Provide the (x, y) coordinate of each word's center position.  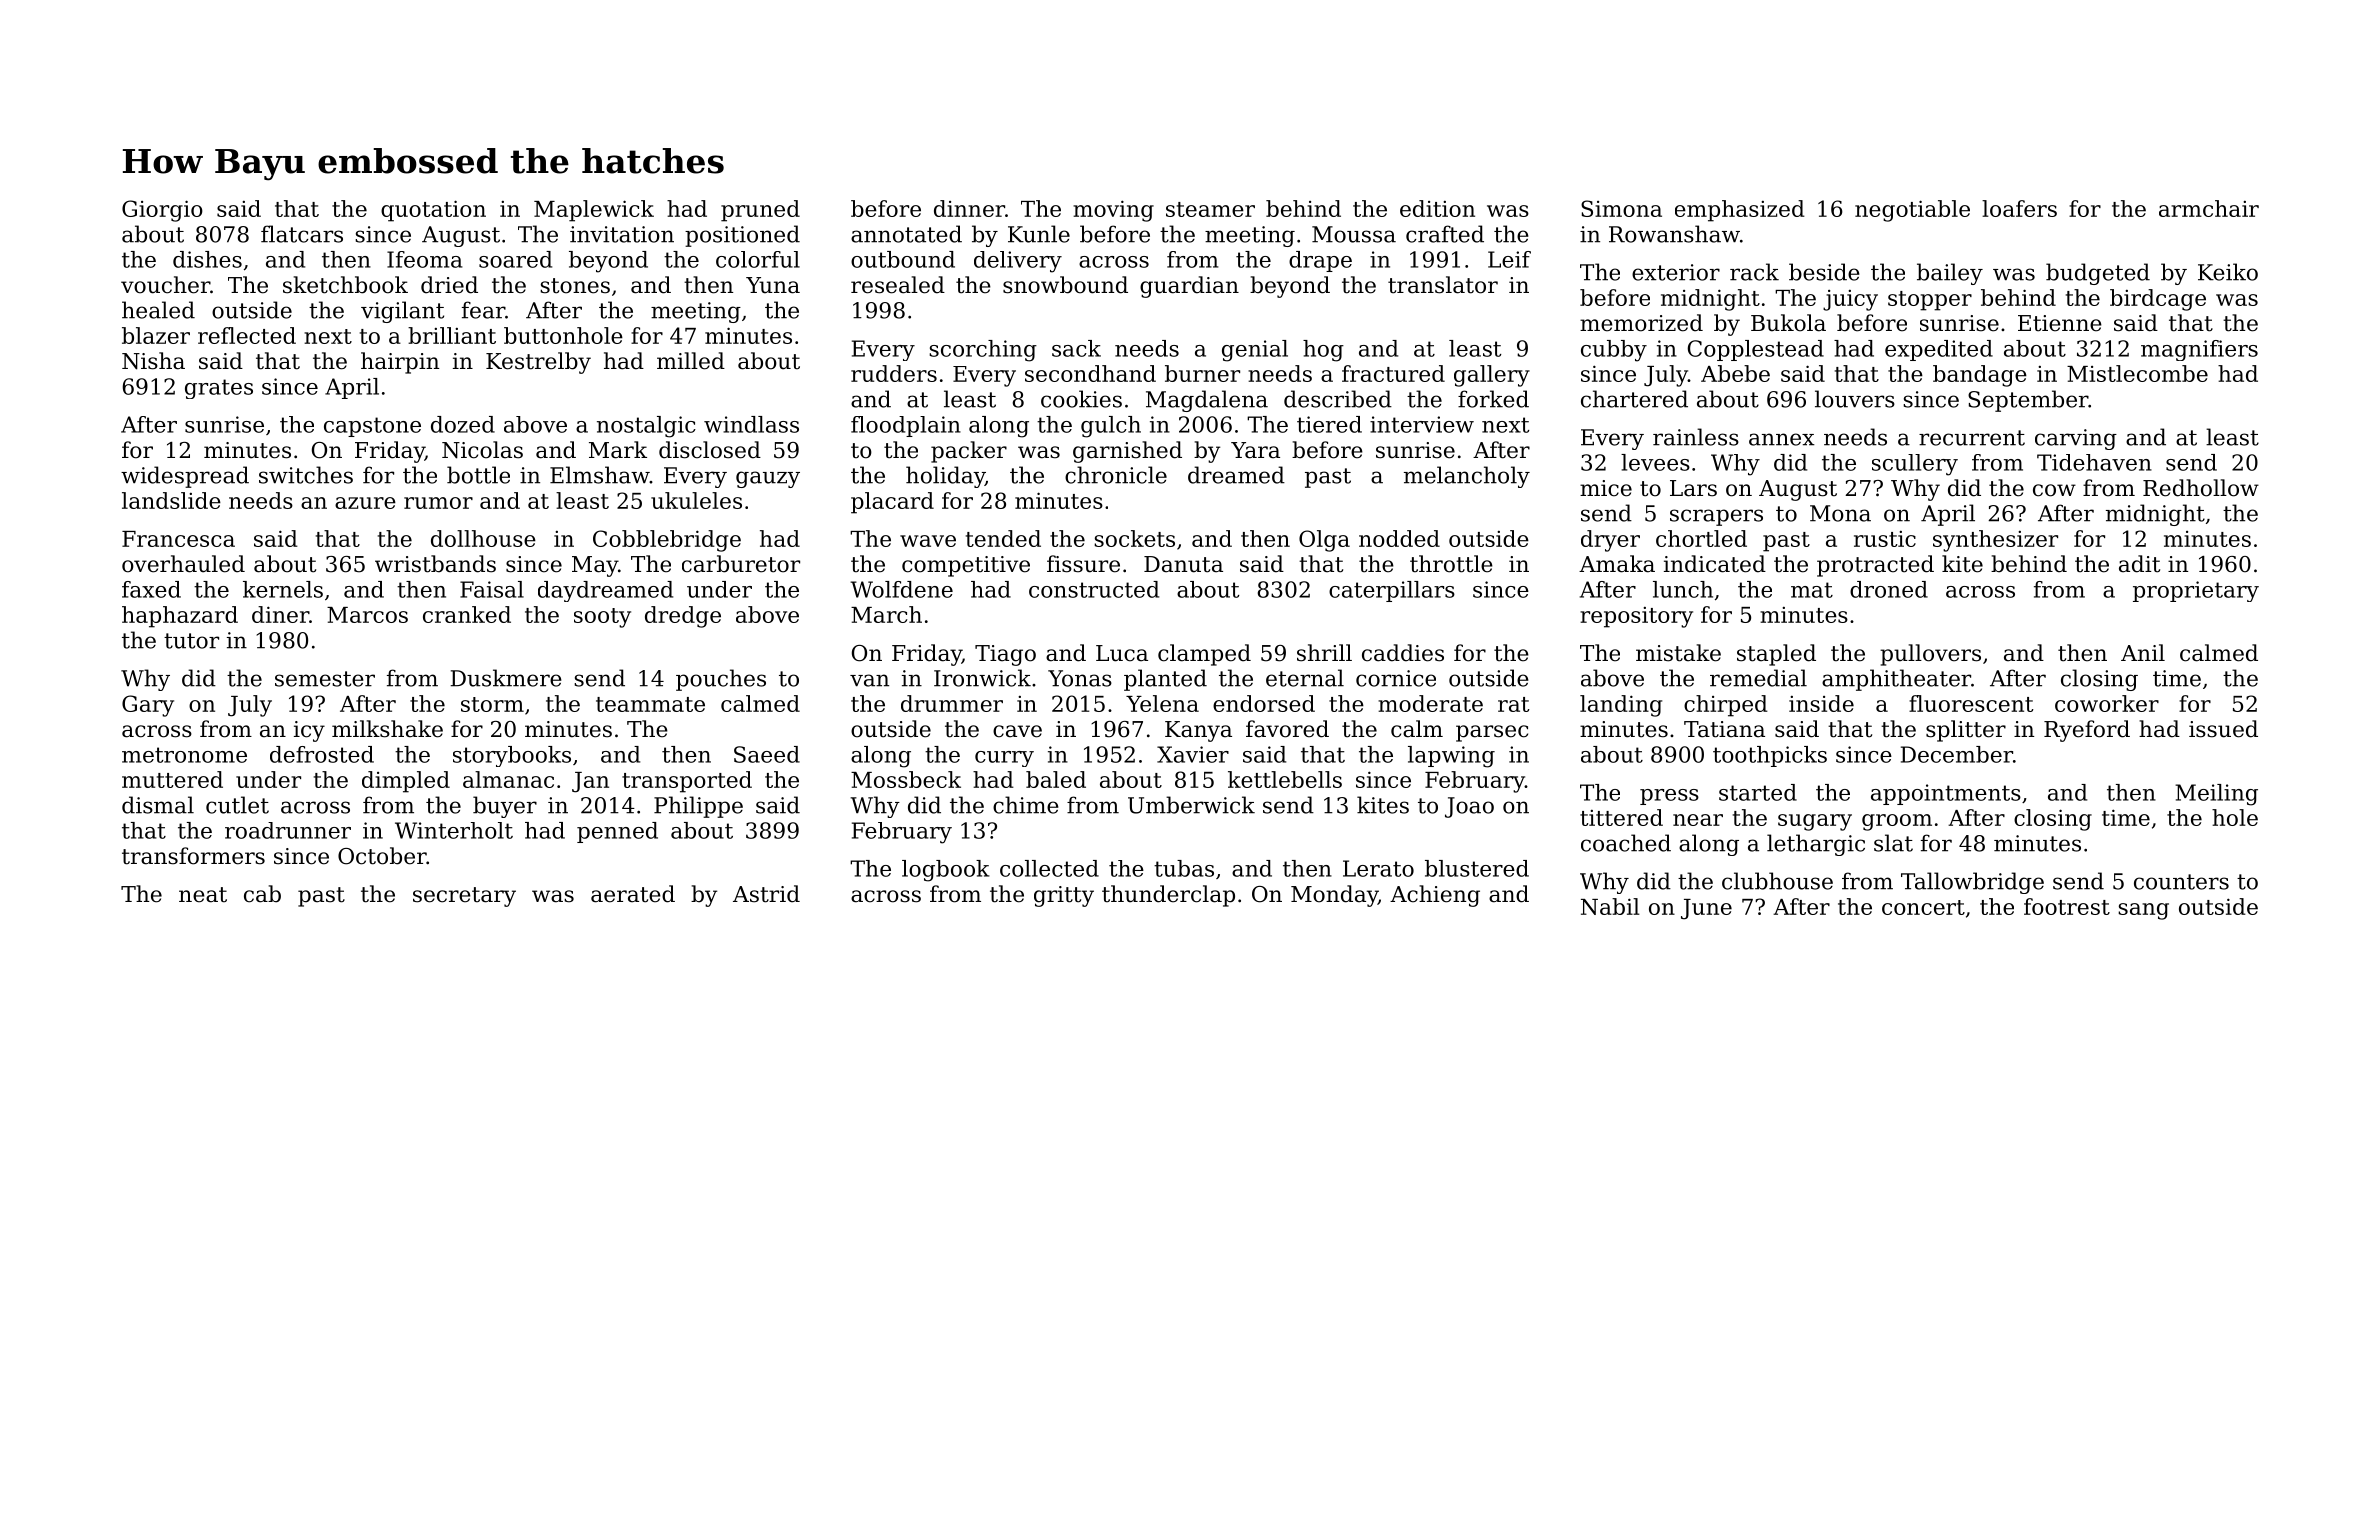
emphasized (1740, 211)
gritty (1064, 896)
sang (2143, 911)
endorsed (1264, 703)
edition (1437, 208)
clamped (1204, 655)
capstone (372, 427)
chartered (1634, 399)
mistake (1678, 653)
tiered (1329, 424)
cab (262, 894)
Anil (2143, 652)
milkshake (387, 729)
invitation (622, 234)
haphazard (180, 617)
